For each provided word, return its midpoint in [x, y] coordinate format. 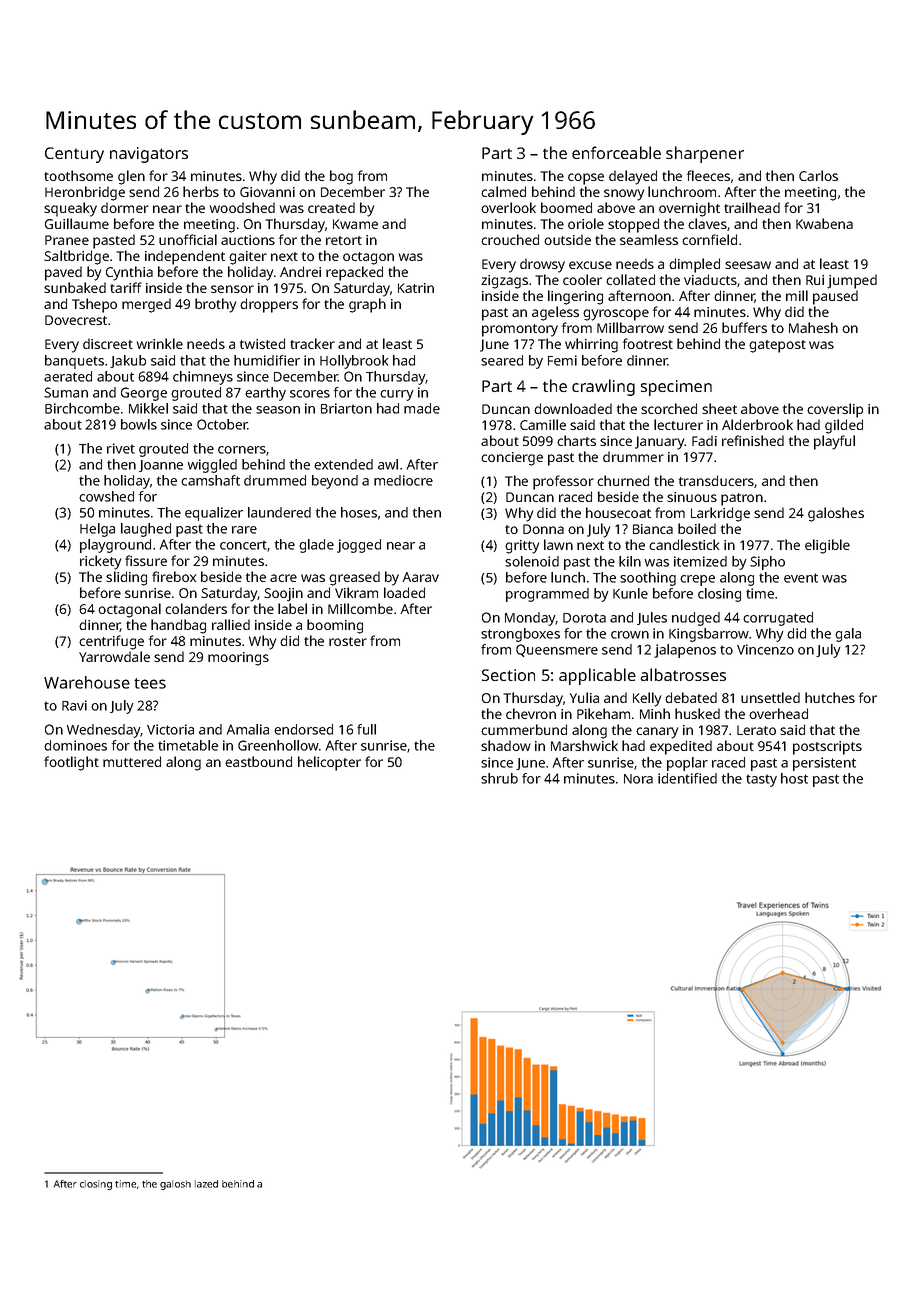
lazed [206, 1184]
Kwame [355, 224]
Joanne [161, 466]
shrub [499, 778]
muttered [132, 761]
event [801, 578]
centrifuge [111, 642]
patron [742, 499]
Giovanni [267, 192]
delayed [633, 177]
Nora [638, 779]
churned [623, 480]
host [794, 778]
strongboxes [520, 635]
